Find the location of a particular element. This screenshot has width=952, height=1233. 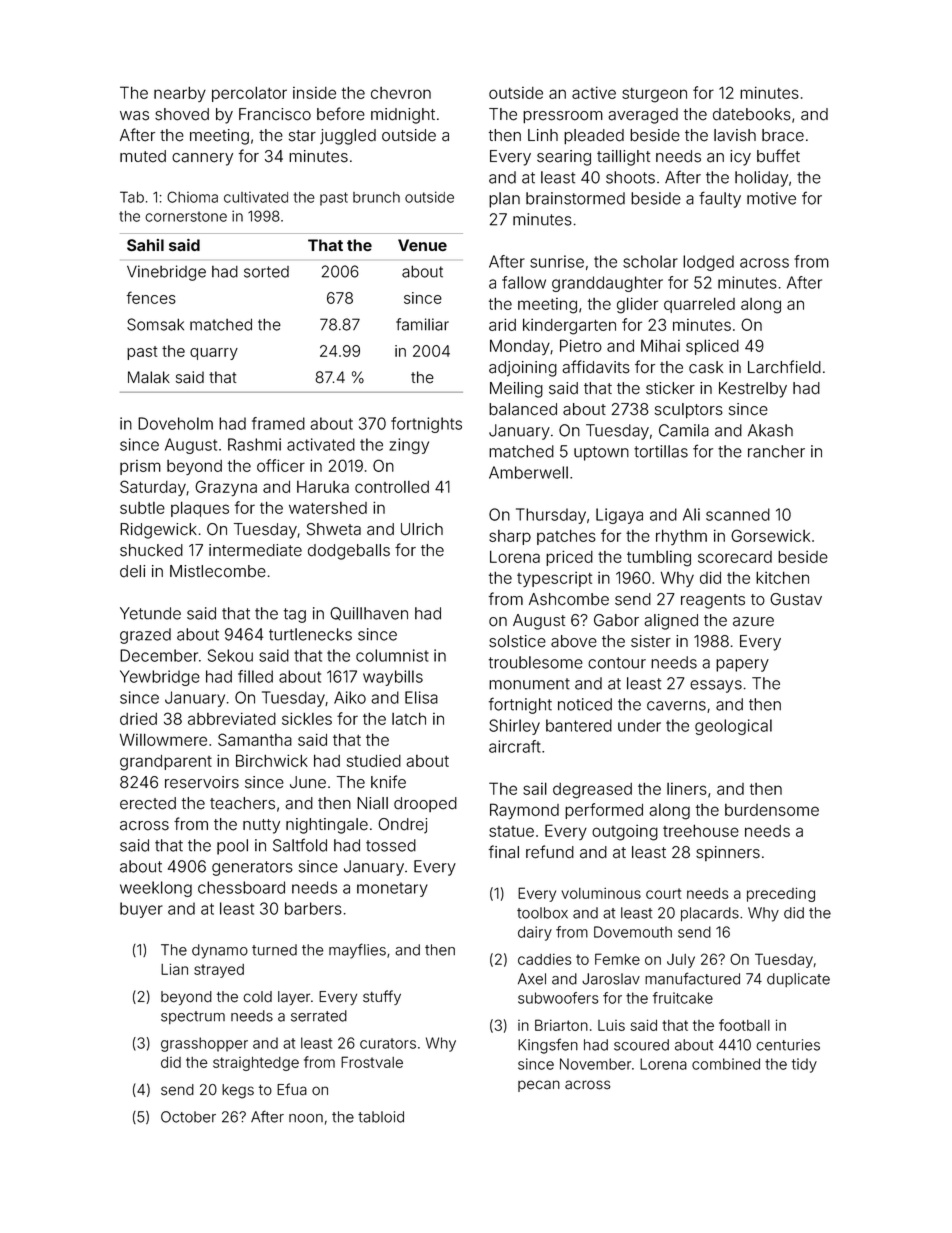

percolator is located at coordinates (249, 94).
